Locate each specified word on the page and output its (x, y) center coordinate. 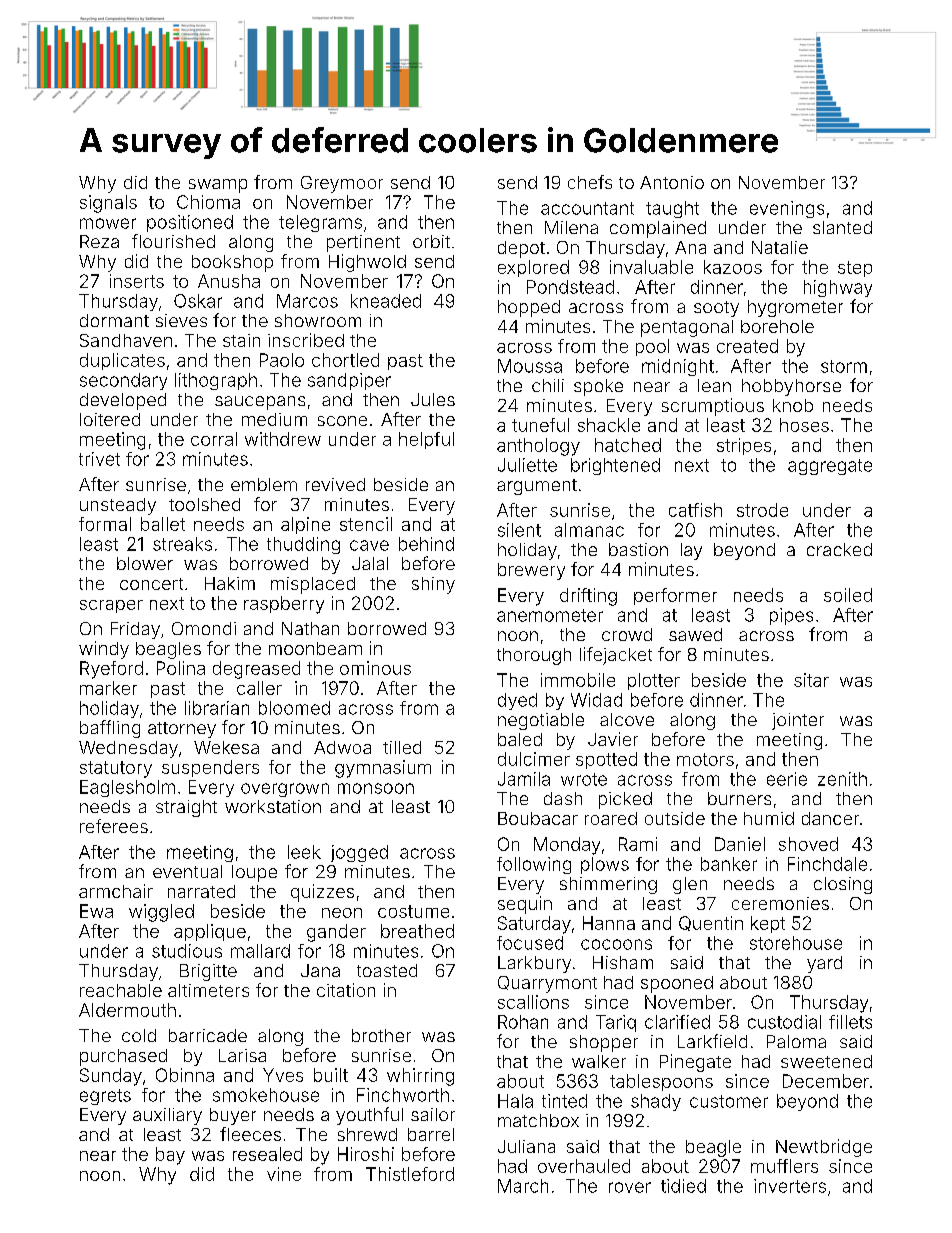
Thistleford (410, 1174)
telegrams (320, 223)
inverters (790, 1186)
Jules (433, 399)
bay (170, 1156)
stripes (744, 446)
